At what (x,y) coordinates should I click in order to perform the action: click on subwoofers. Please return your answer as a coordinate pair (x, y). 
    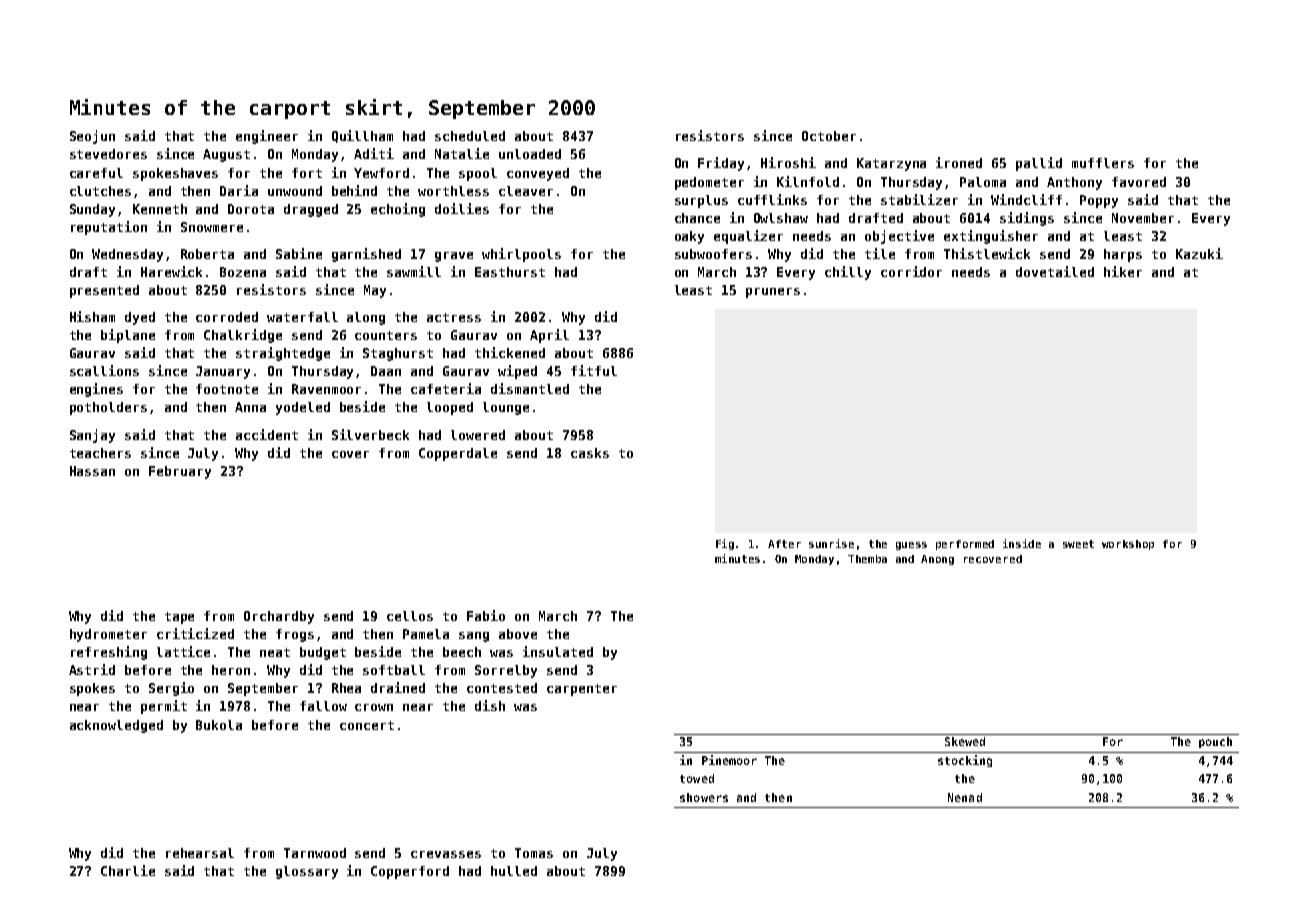
    Looking at the image, I should click on (713, 254).
